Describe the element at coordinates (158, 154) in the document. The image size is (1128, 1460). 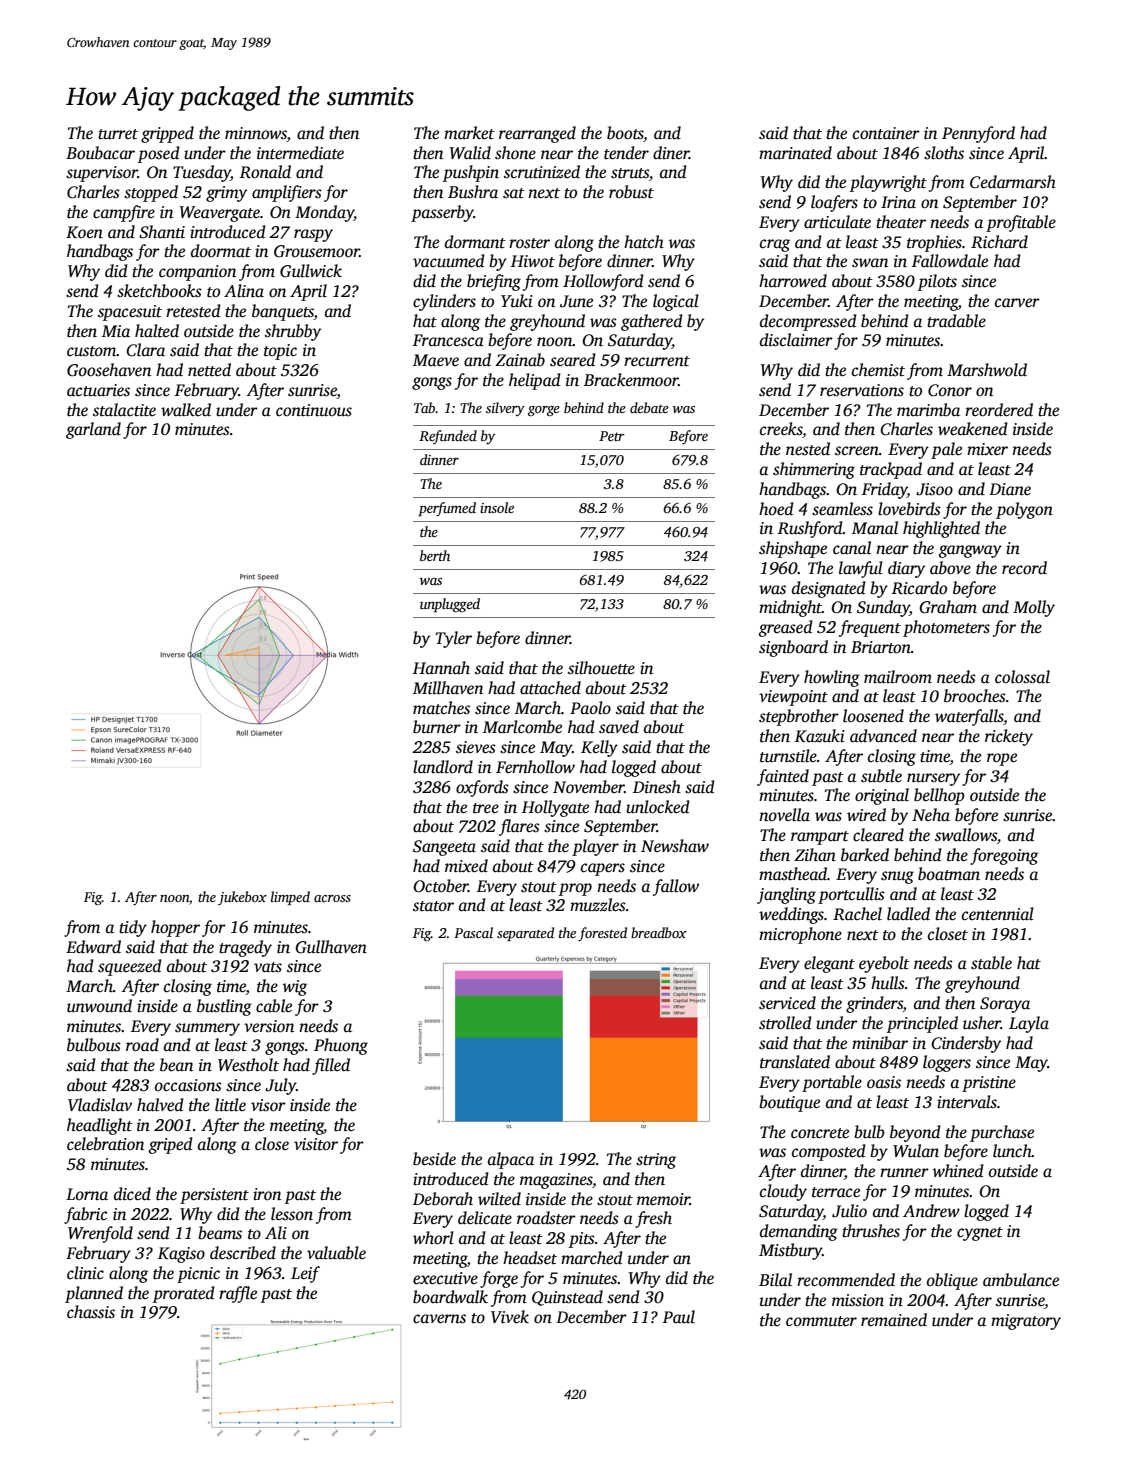
I see `posed` at that location.
